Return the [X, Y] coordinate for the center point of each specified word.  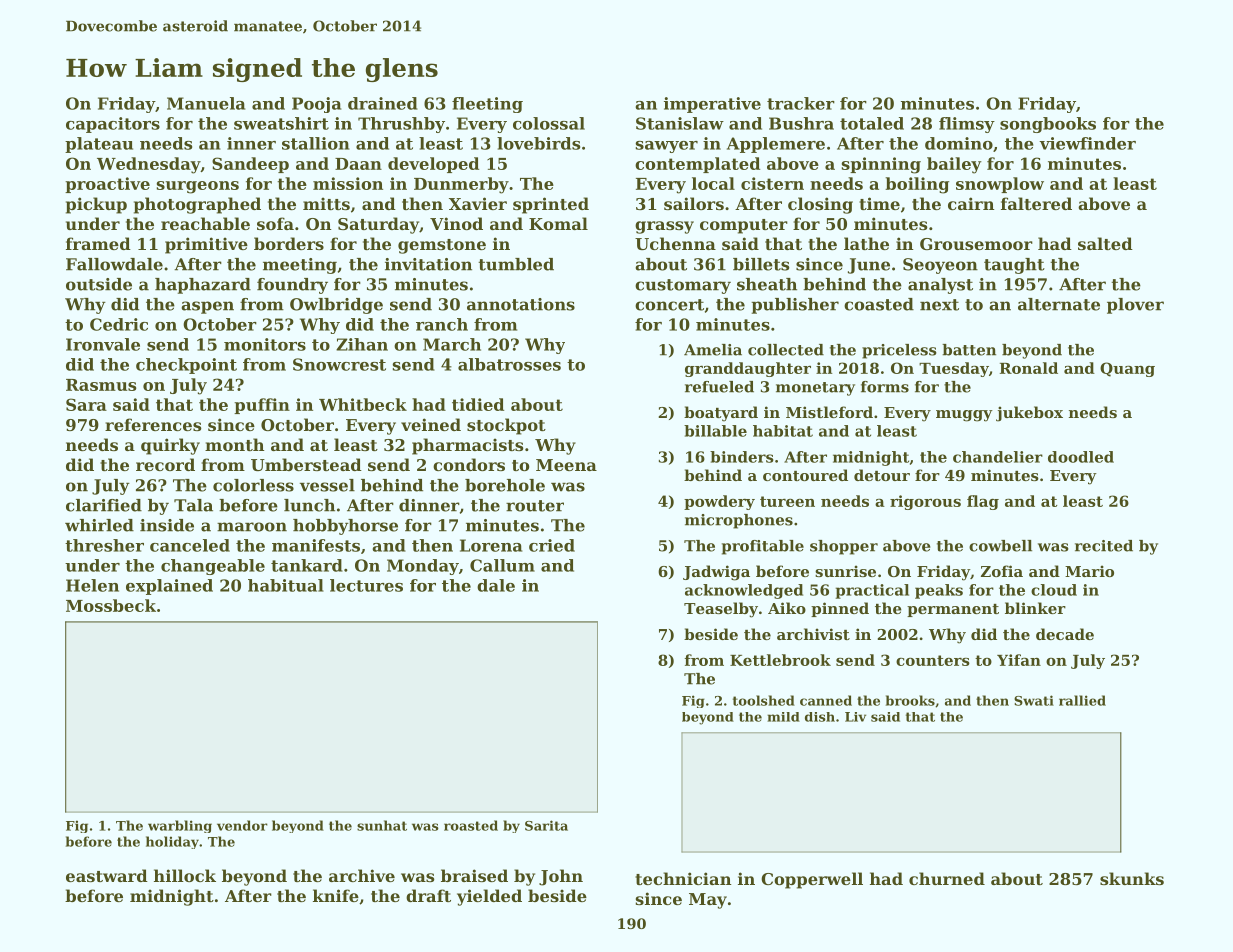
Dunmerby [461, 185]
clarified [104, 505]
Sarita [546, 825]
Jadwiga [716, 573]
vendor [242, 825]
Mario [1089, 571]
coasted [879, 304]
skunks [1132, 878]
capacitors [113, 125]
